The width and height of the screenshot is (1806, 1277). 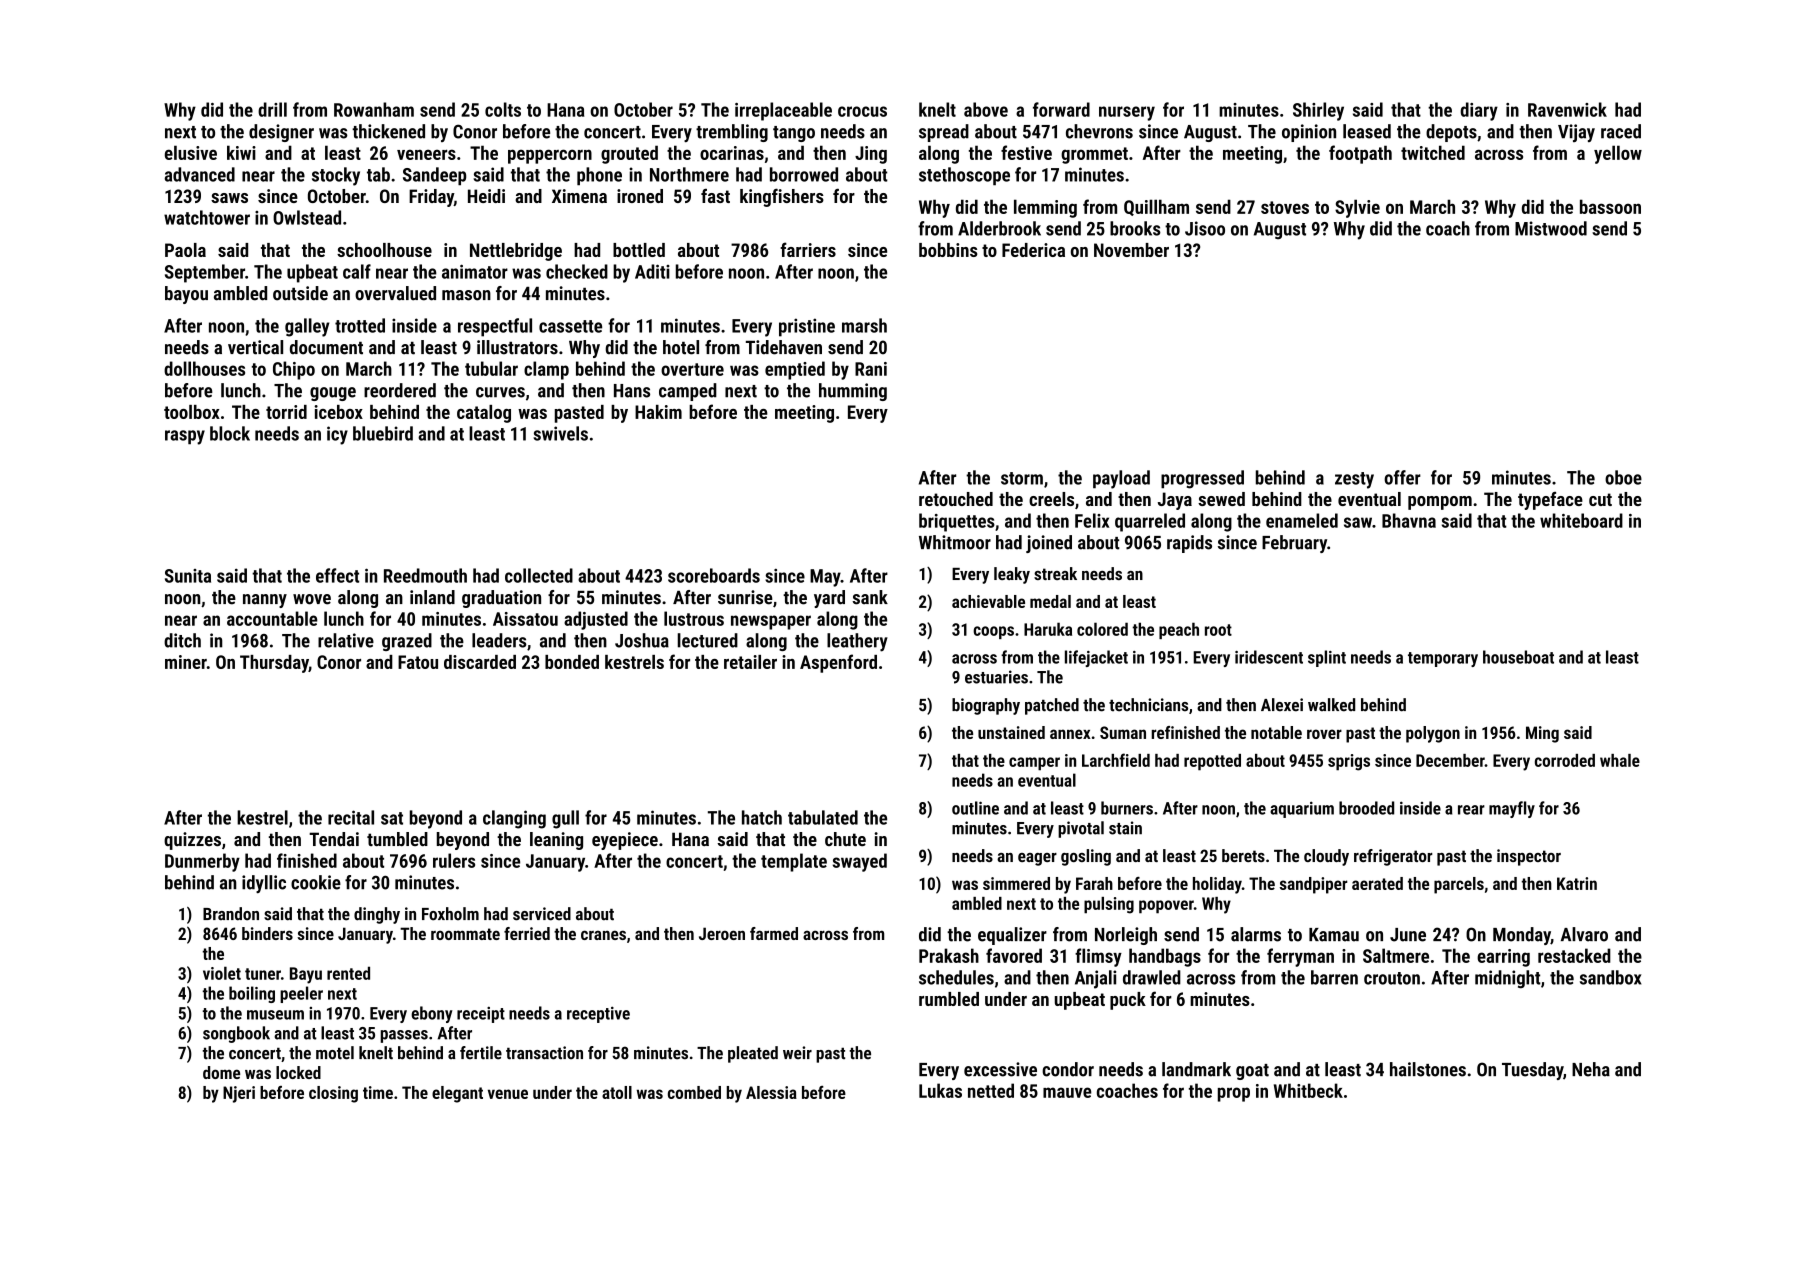 I want to click on rumbled, so click(x=949, y=999).
